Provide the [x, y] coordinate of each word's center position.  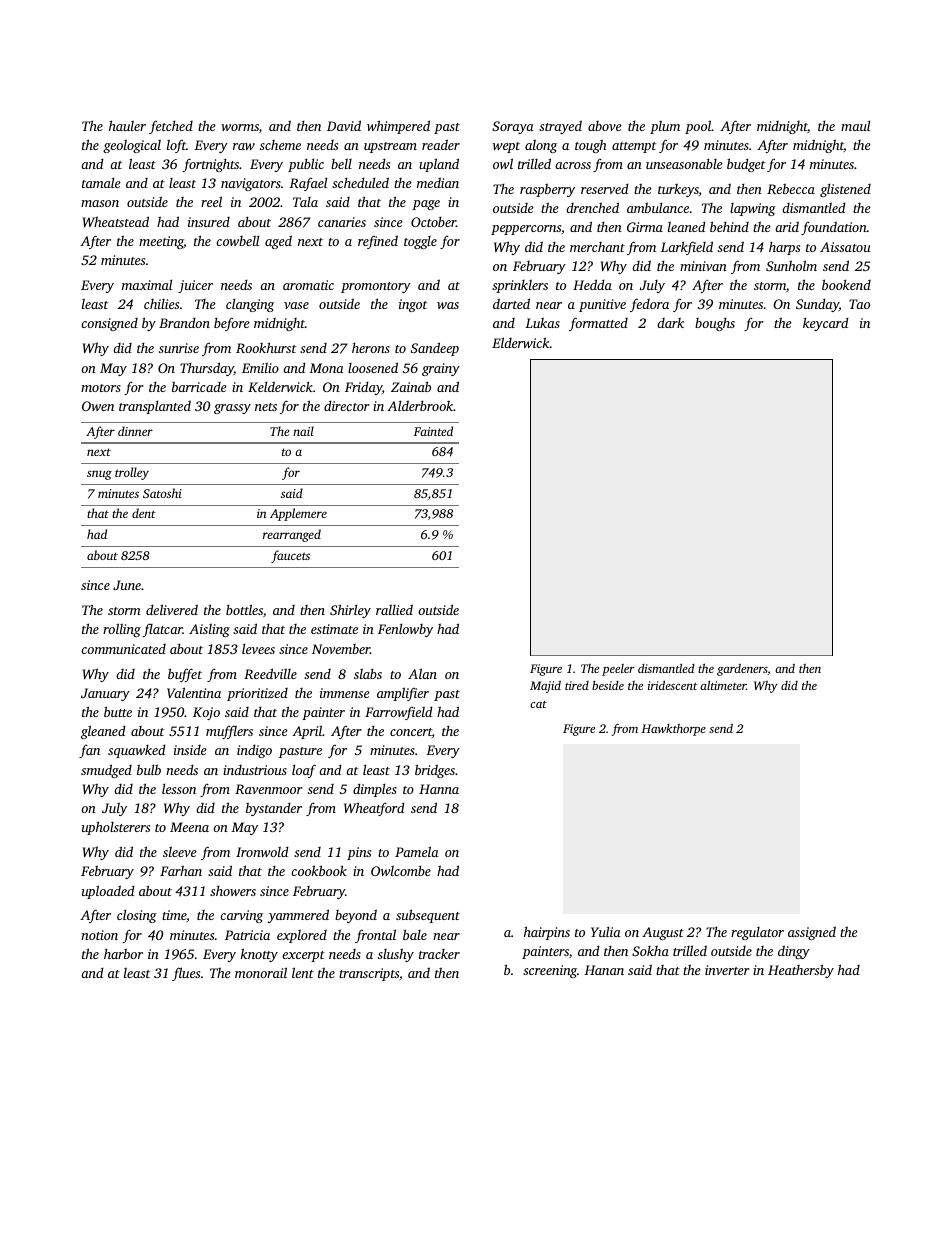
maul [855, 125]
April [307, 732]
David [344, 125]
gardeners [742, 670]
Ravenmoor [269, 789]
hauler [127, 125]
